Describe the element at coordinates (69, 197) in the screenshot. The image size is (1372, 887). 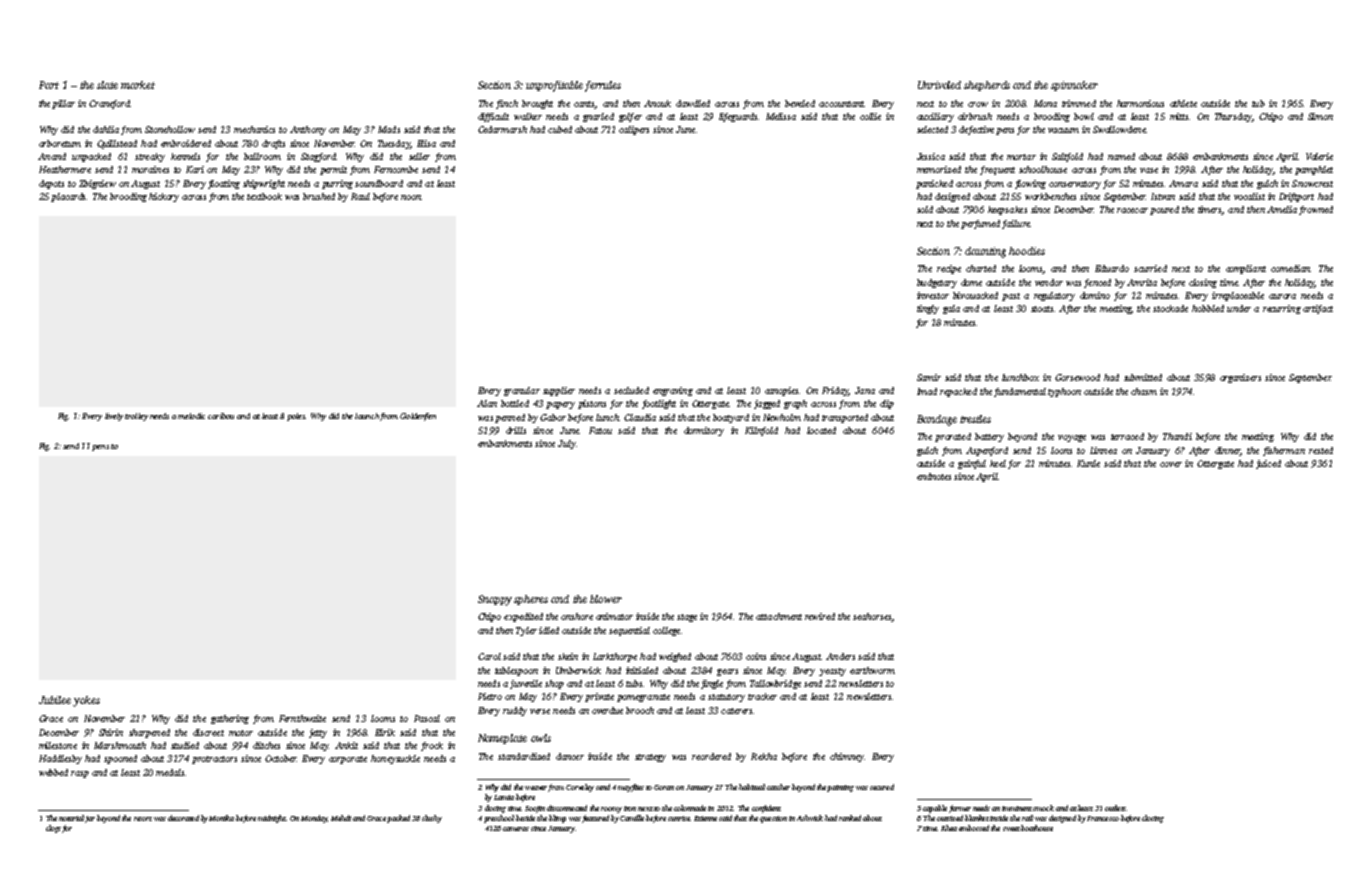
I see `placards` at that location.
